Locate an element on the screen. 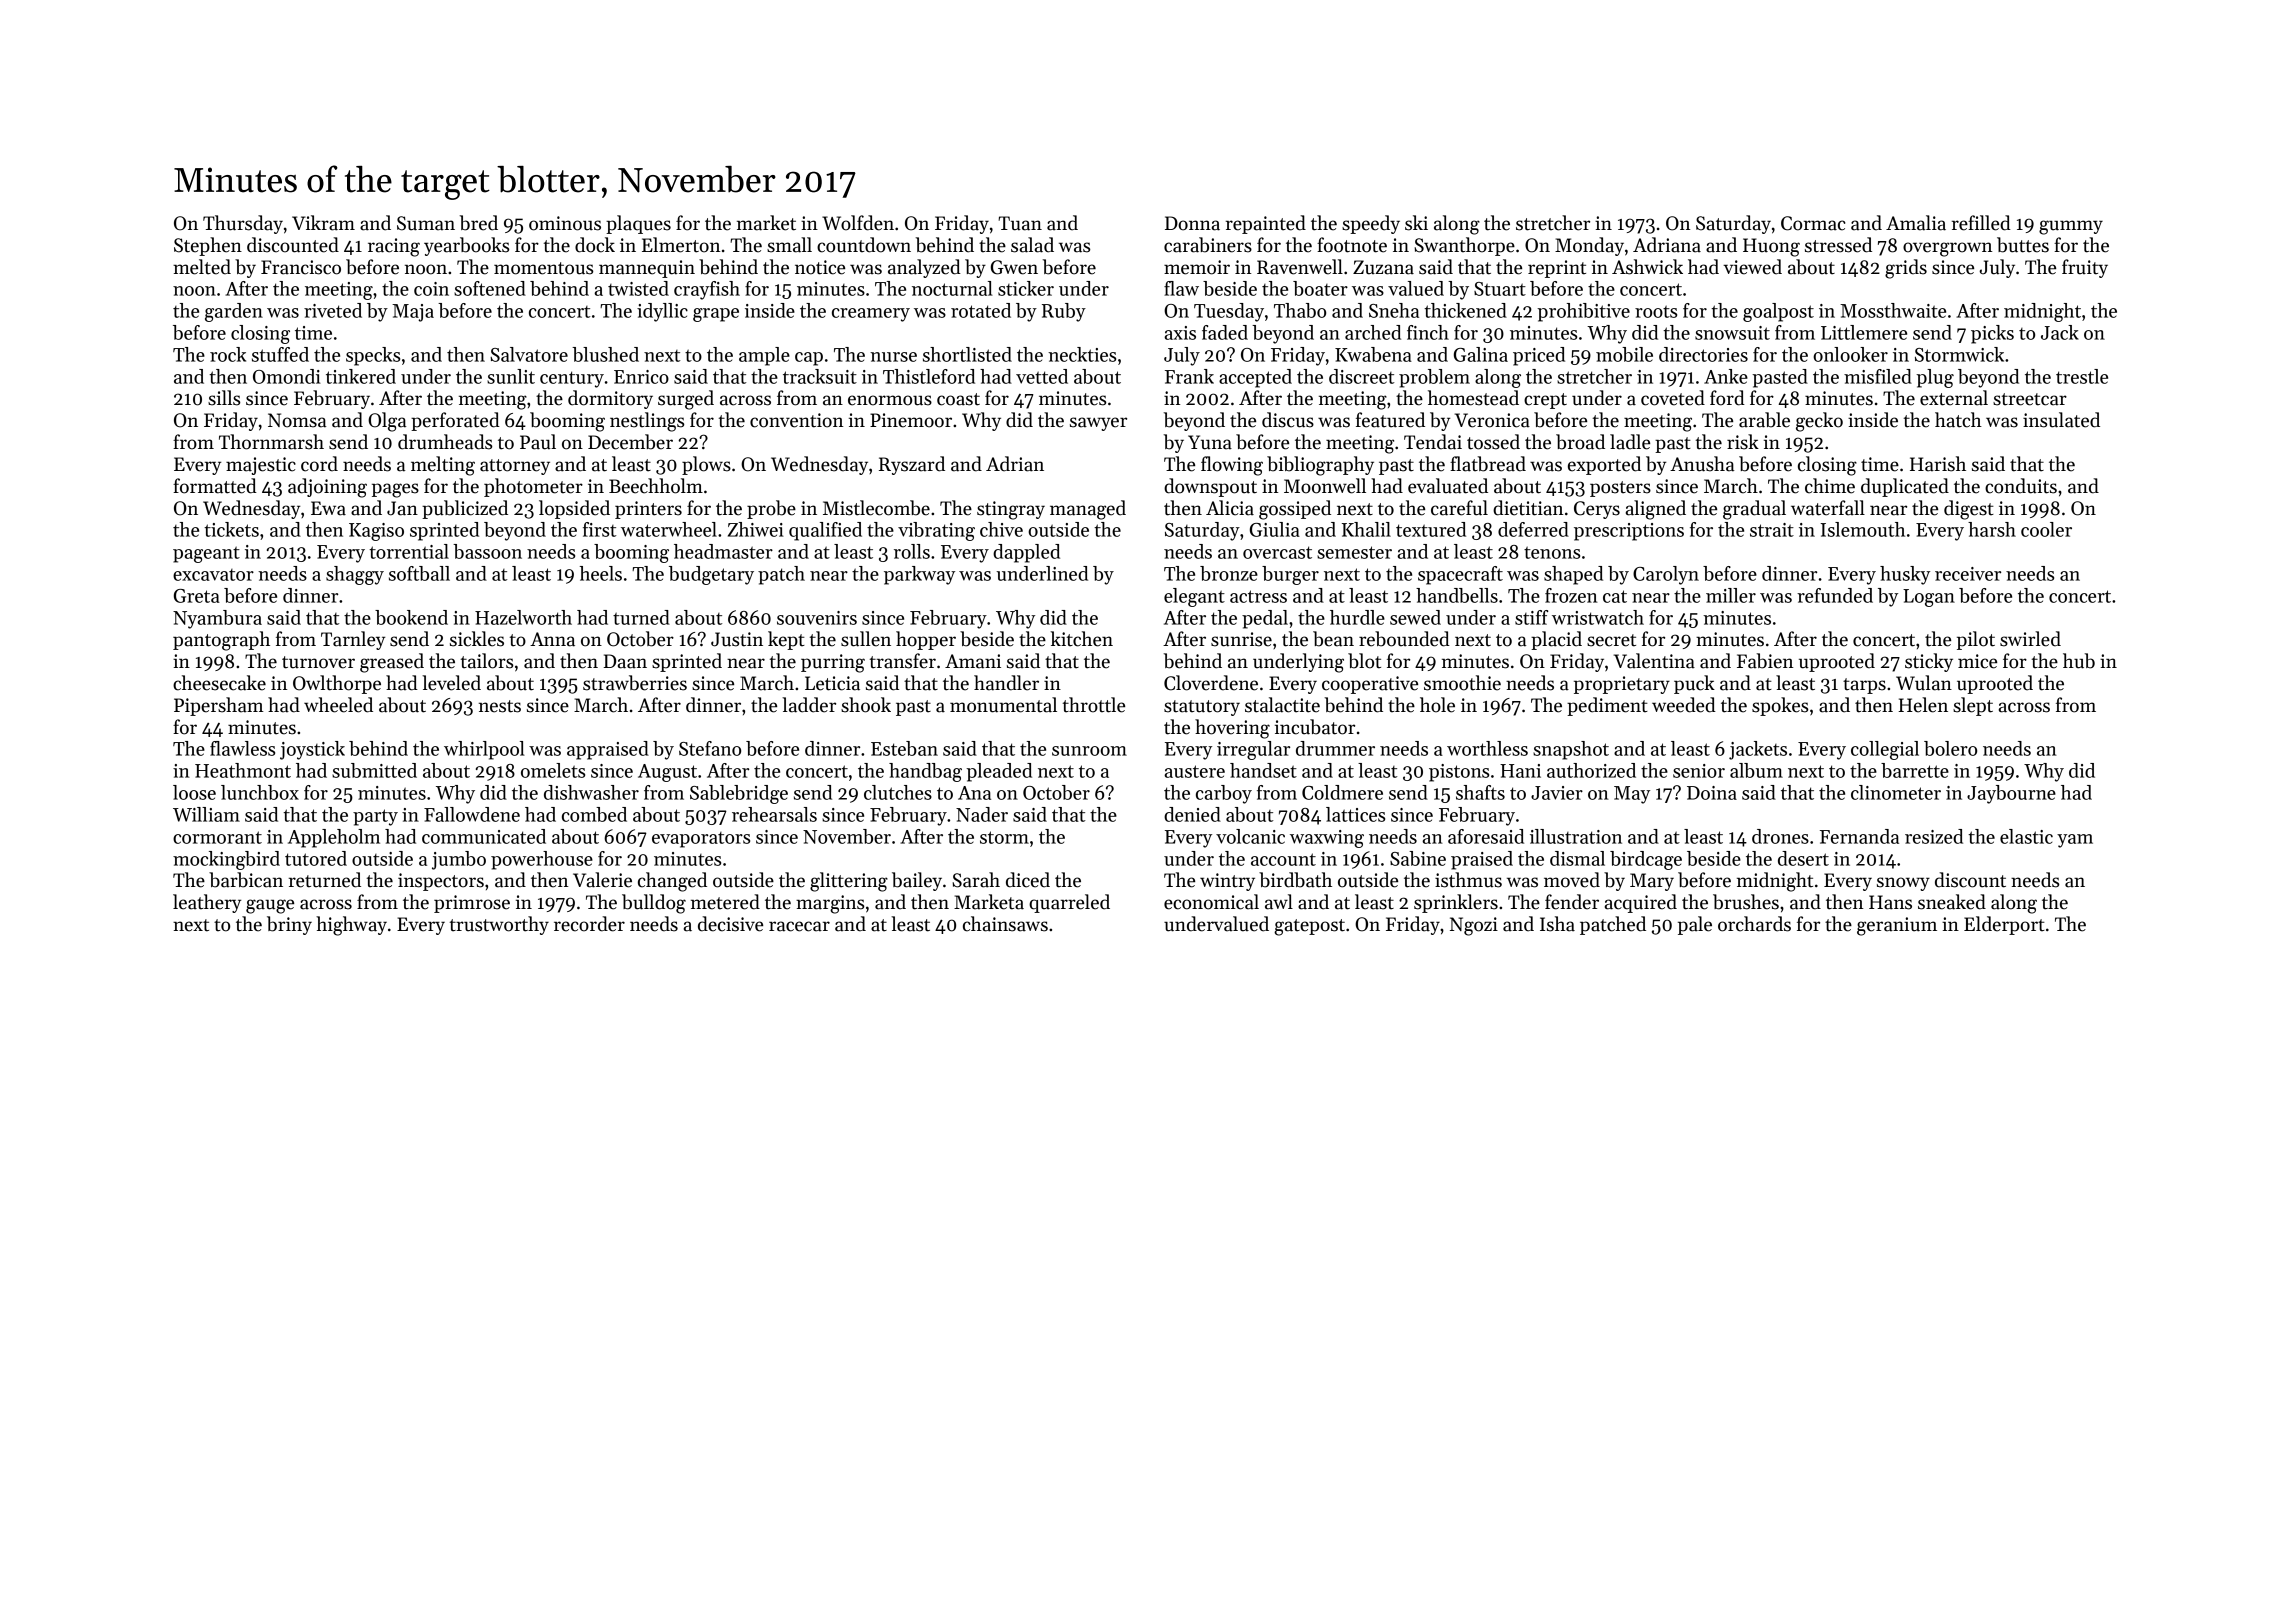 Image resolution: width=2292 pixels, height=1620 pixels. overgrown is located at coordinates (1947, 249).
